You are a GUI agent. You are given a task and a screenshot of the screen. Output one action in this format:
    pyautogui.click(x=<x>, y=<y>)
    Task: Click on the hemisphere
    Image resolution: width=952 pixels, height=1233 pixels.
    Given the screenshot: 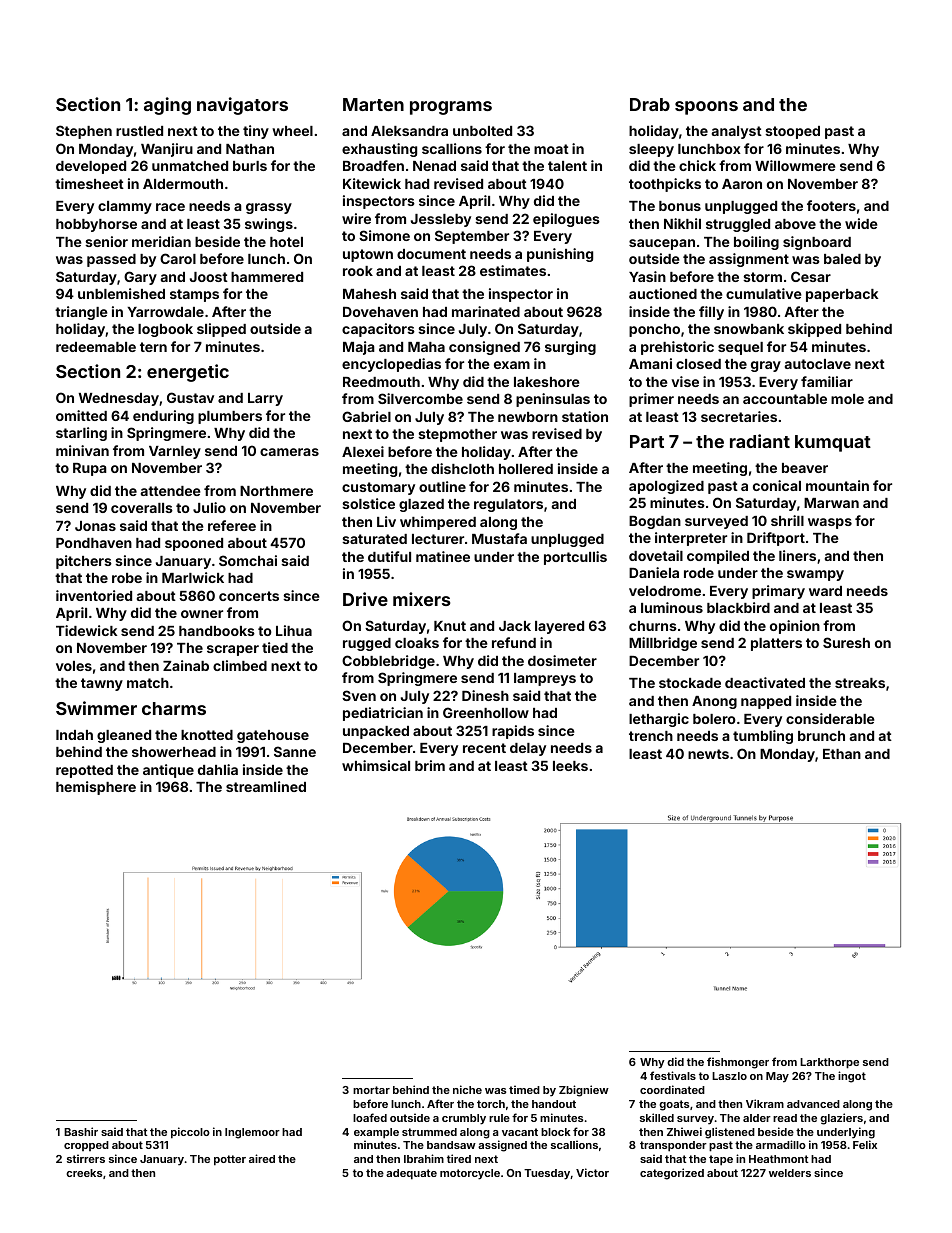 What is the action you would take?
    pyautogui.click(x=96, y=788)
